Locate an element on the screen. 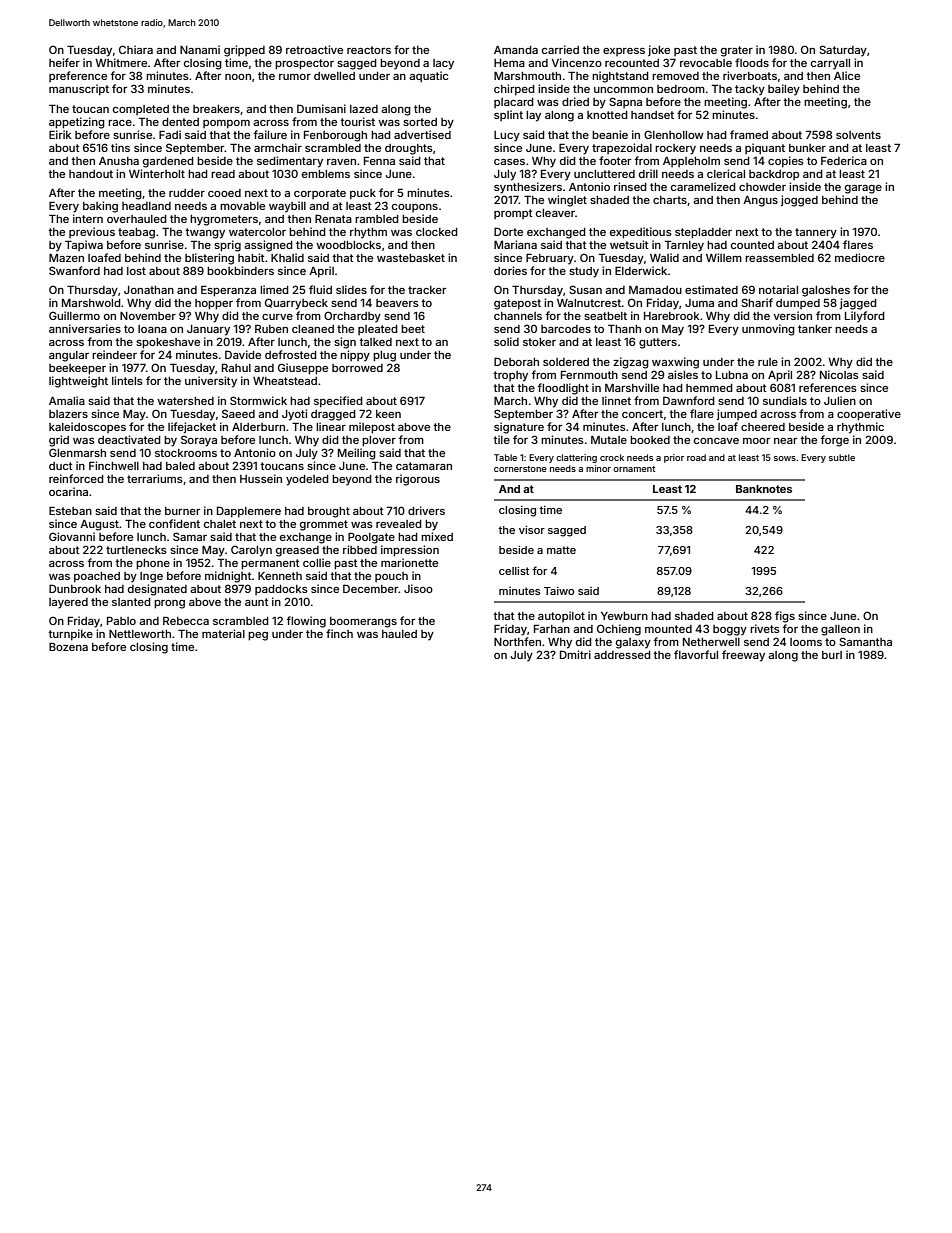 Image resolution: width=952 pixels, height=1233 pixels. burl is located at coordinates (832, 655).
